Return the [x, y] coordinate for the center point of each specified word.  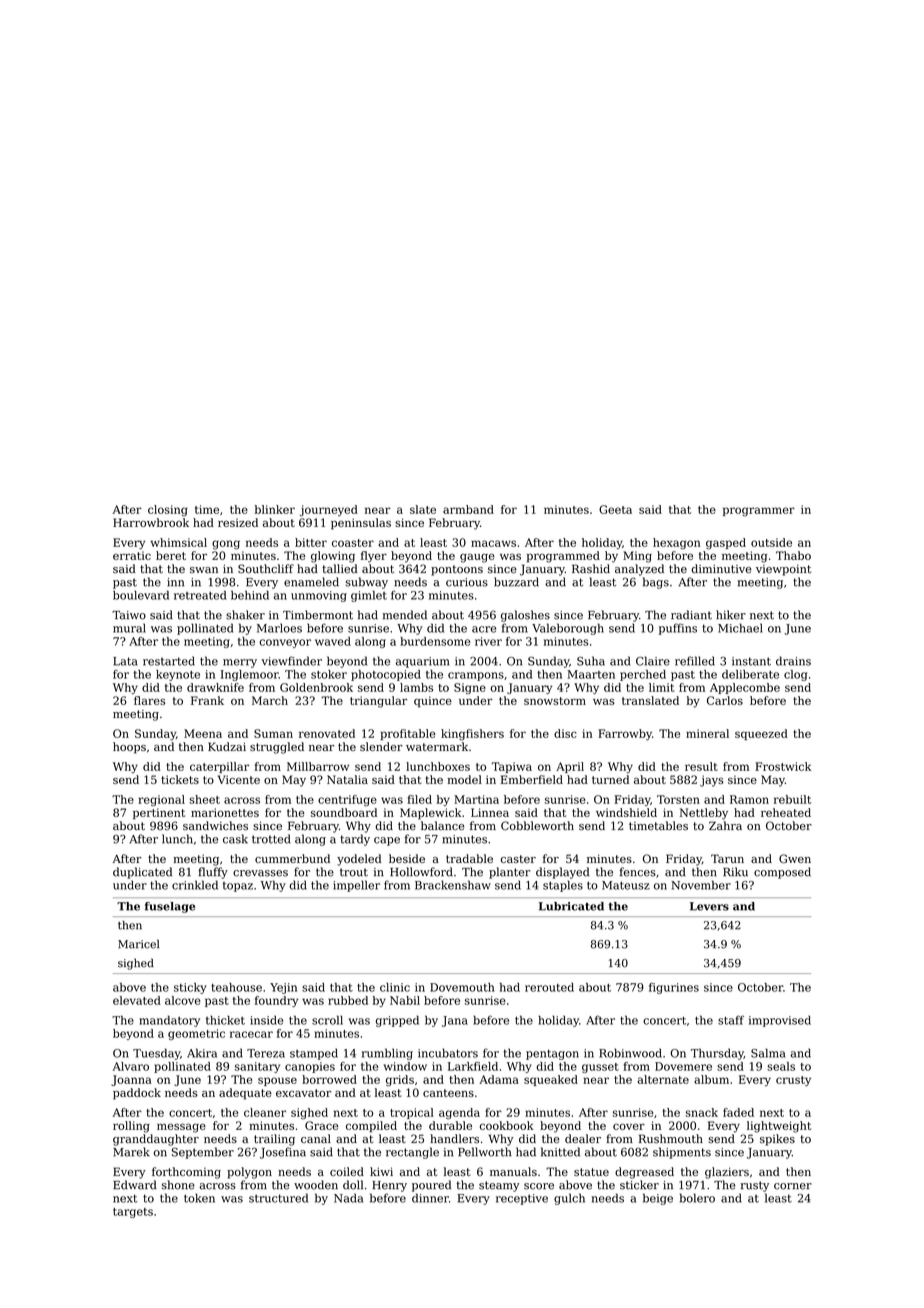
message [181, 1128]
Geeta [615, 509]
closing [168, 511]
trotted [271, 839]
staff [731, 1020]
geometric [196, 1034]
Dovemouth [462, 987]
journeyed [329, 511]
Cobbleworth [537, 826]
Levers [709, 906]
